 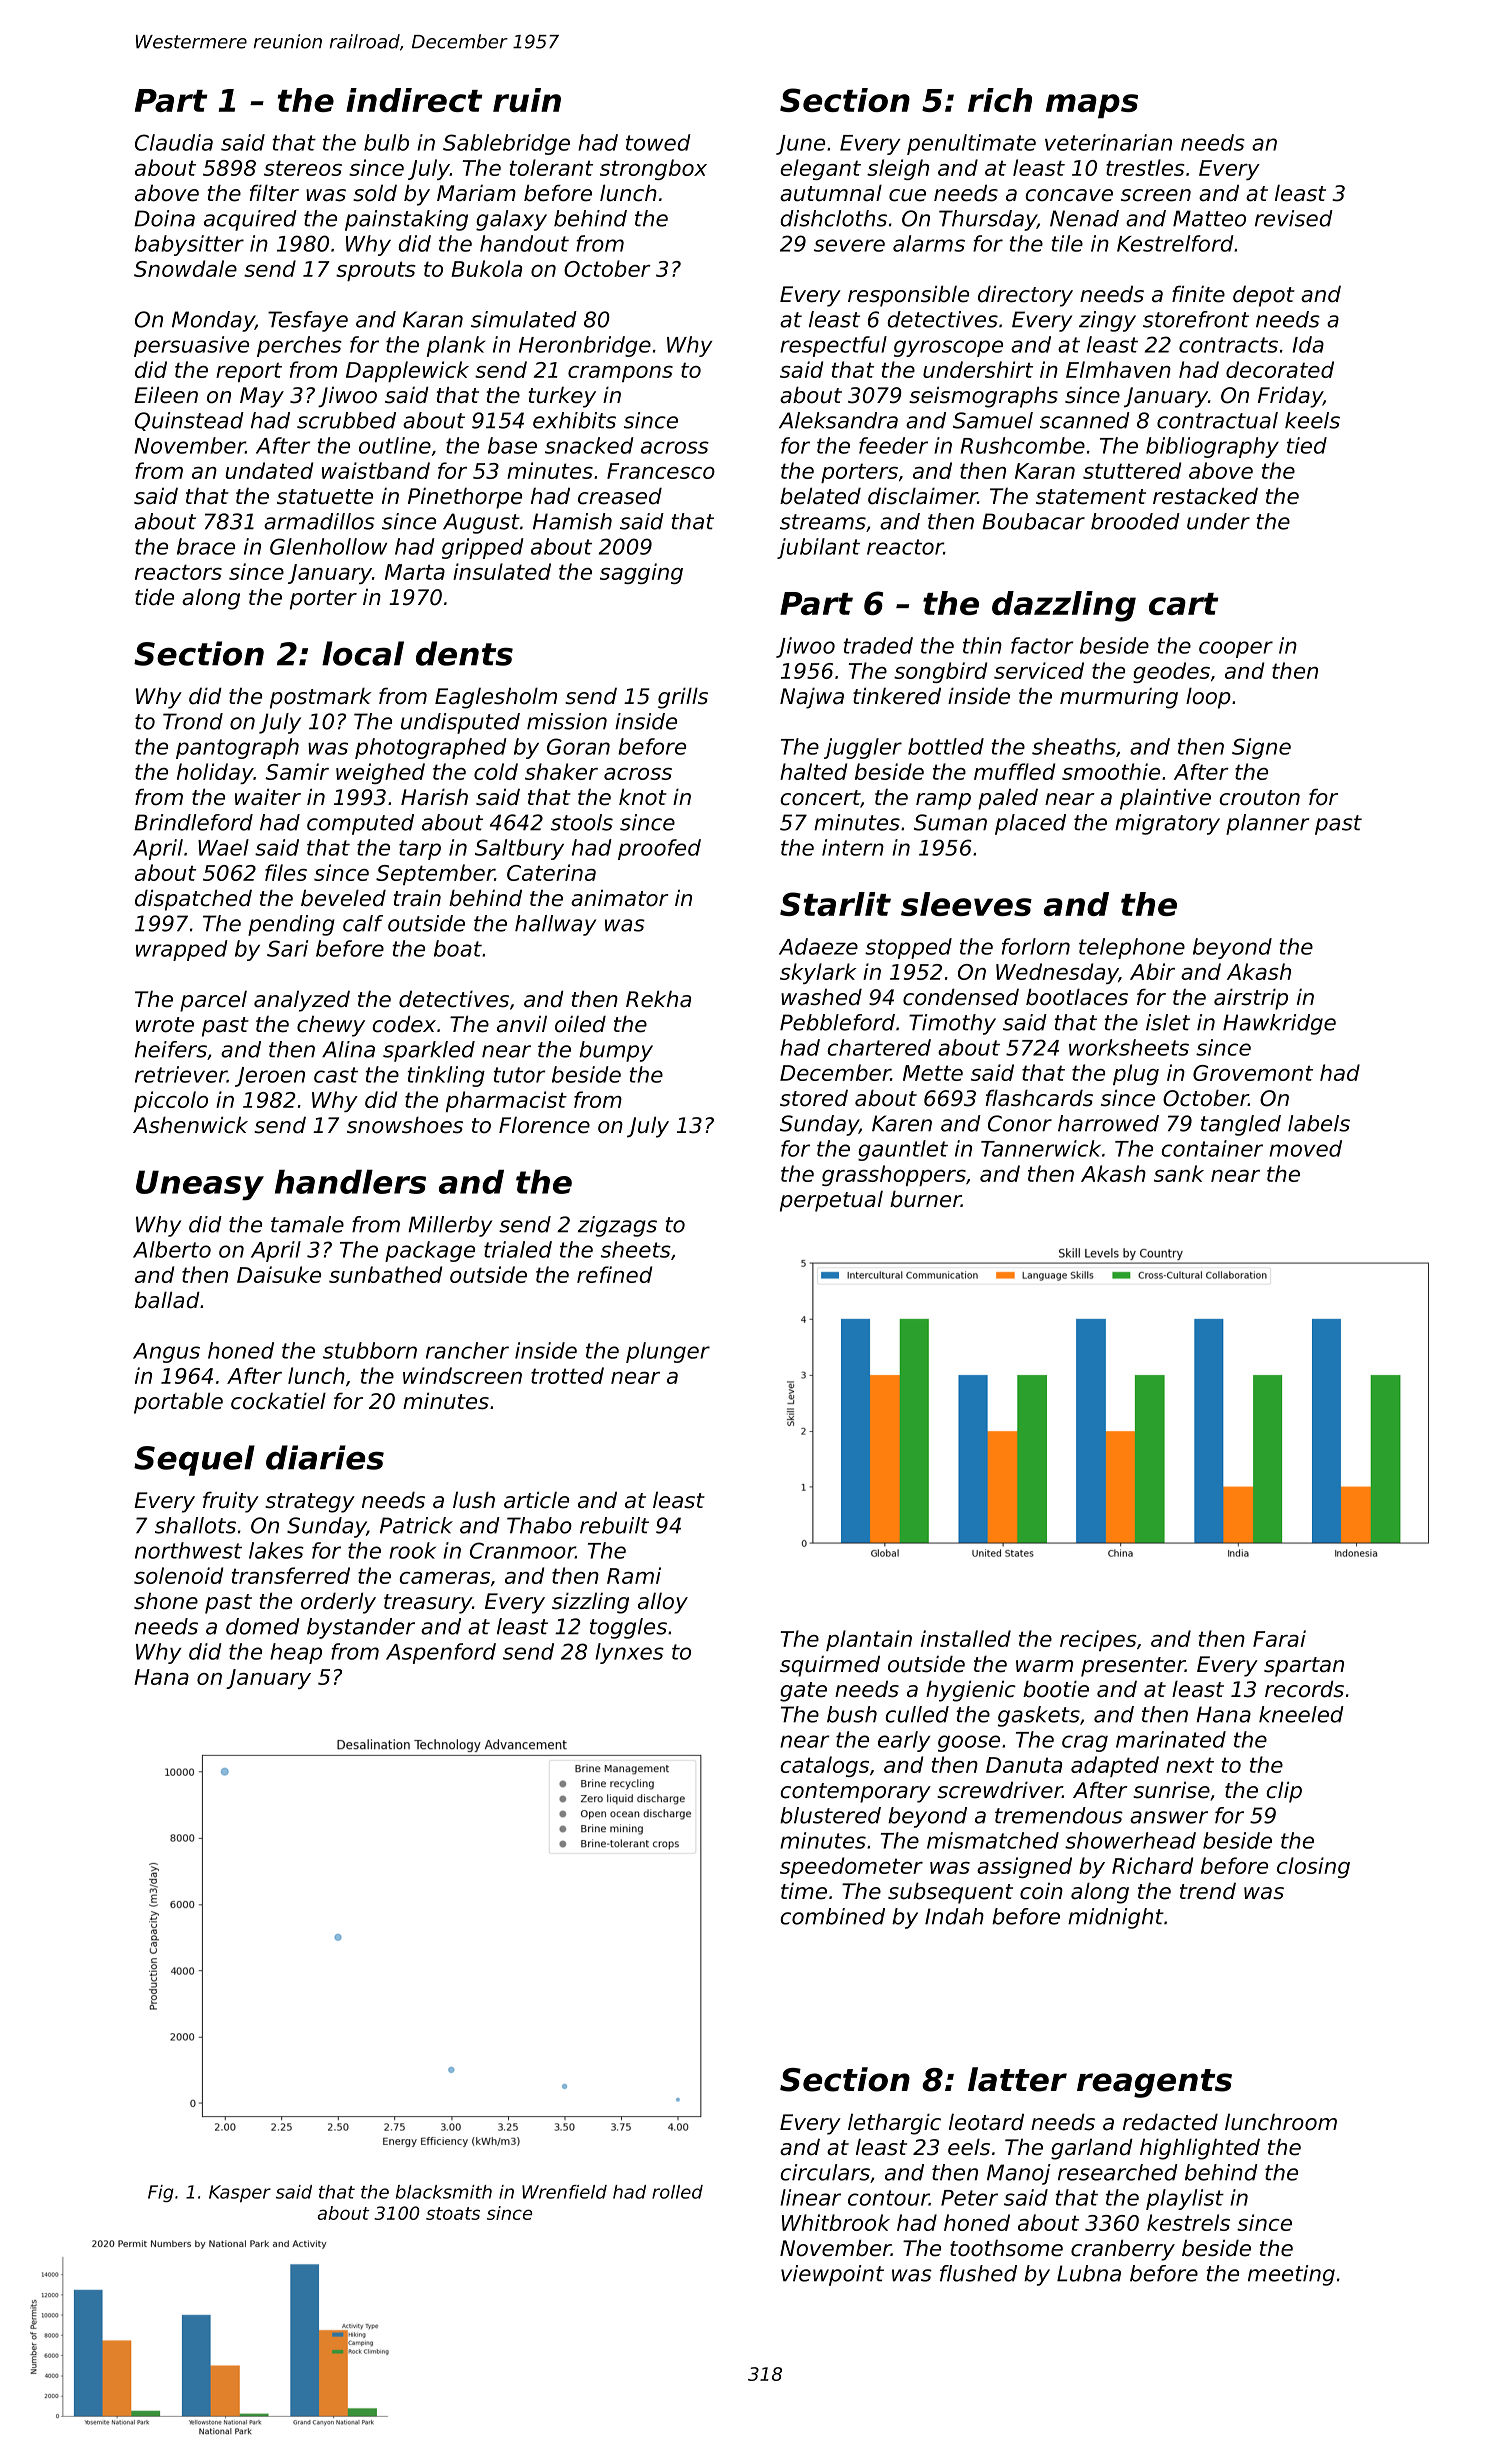 What do you see at coordinates (677, 2192) in the screenshot?
I see `rolled` at bounding box center [677, 2192].
